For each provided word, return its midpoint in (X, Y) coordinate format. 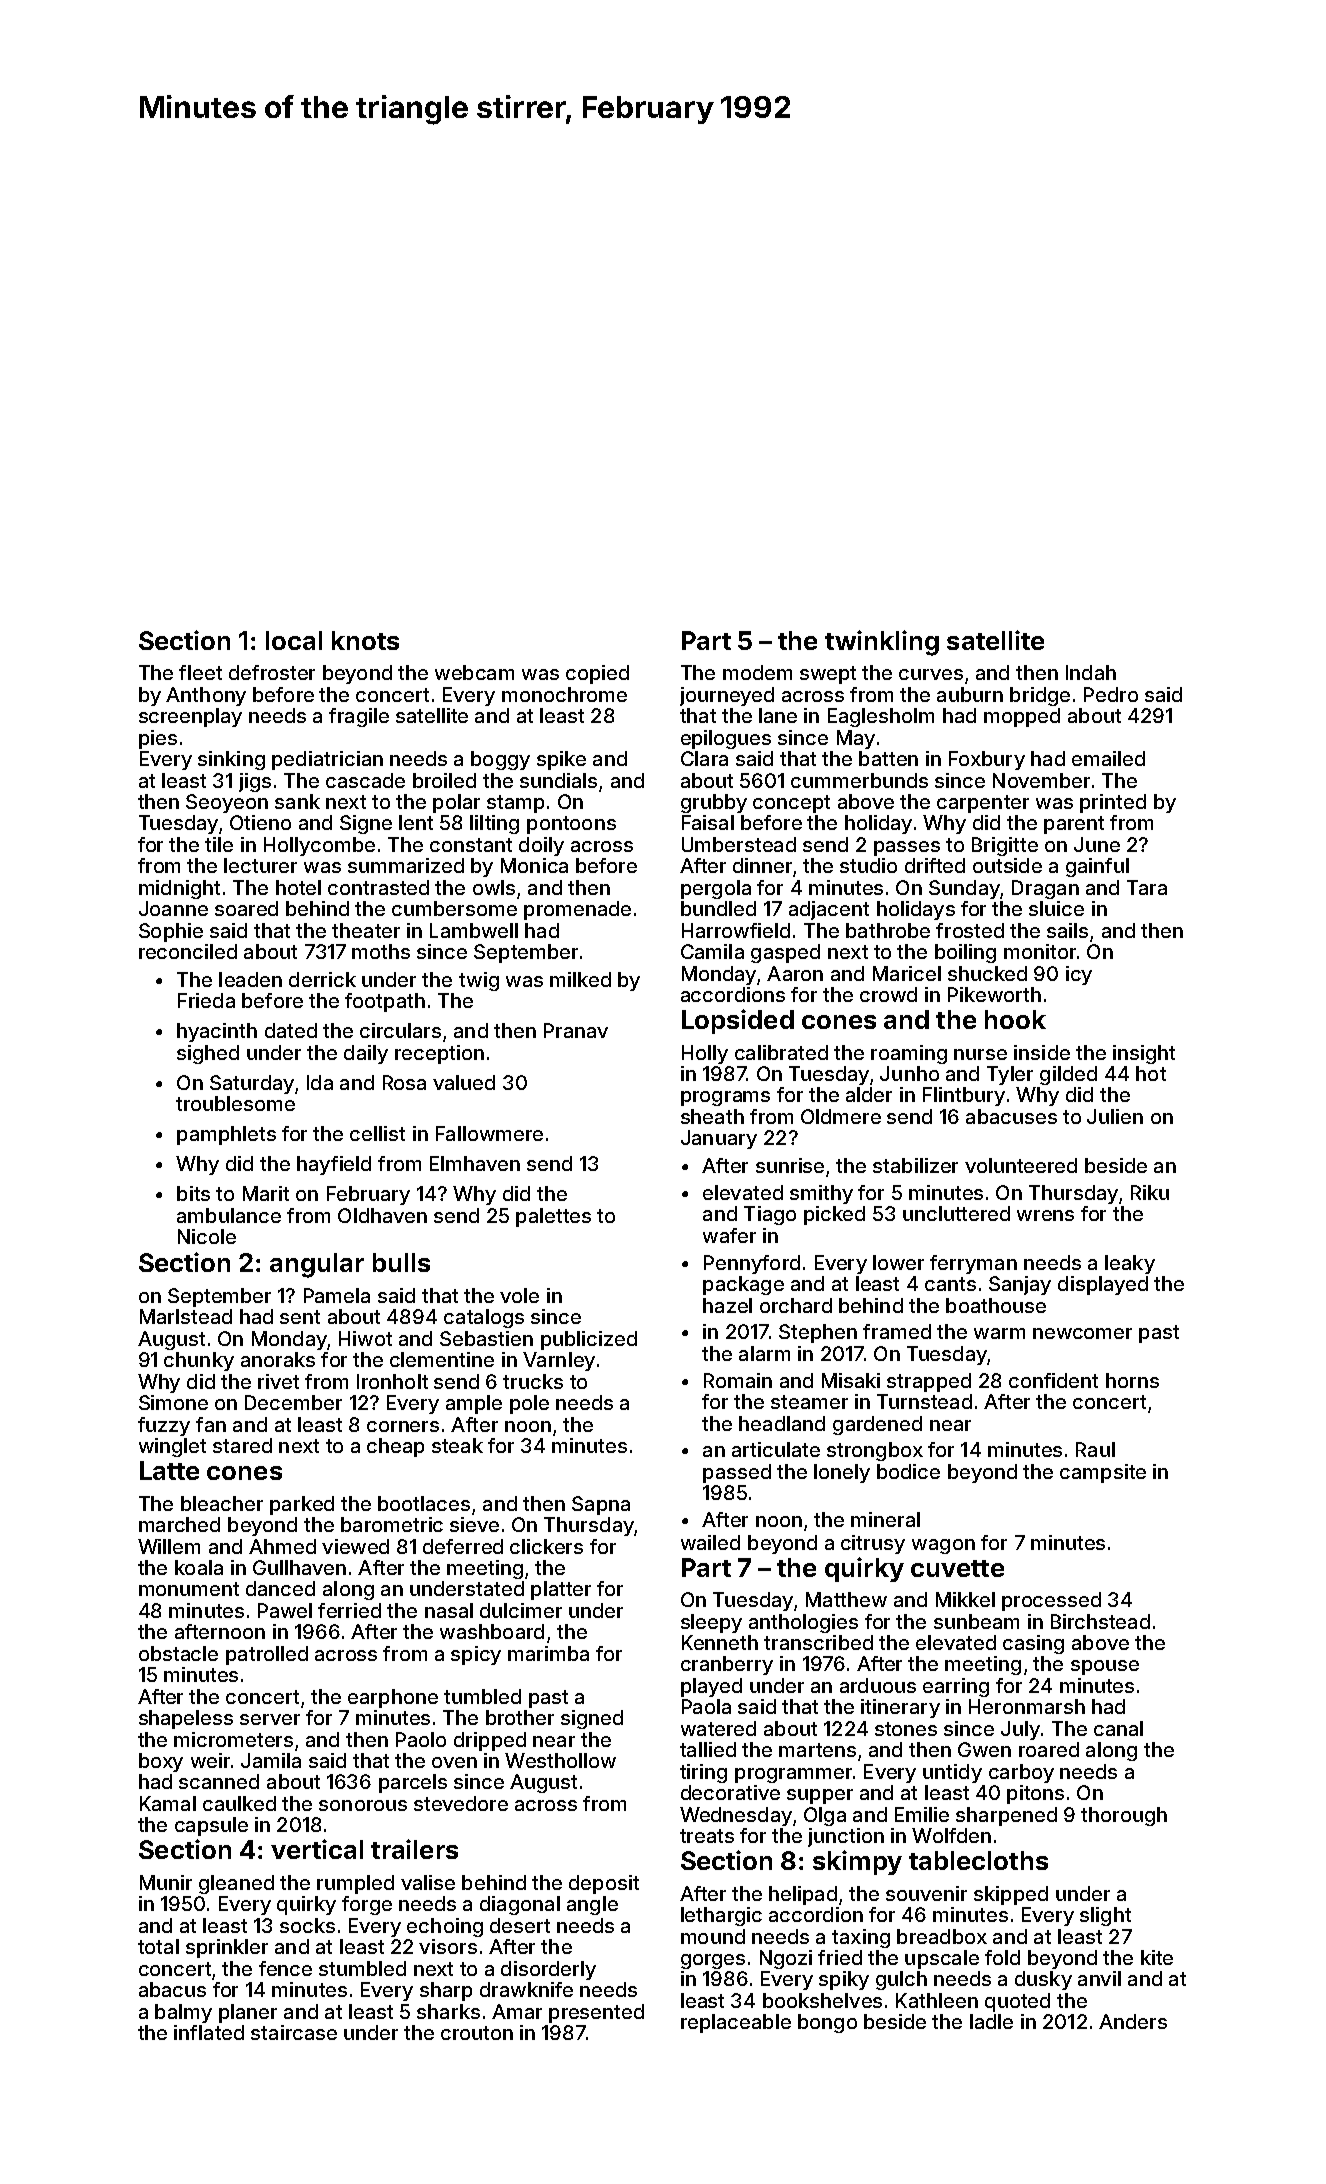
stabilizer (915, 1165)
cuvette (957, 1568)
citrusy (873, 1544)
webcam (474, 672)
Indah (1091, 672)
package (743, 1285)
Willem (169, 1546)
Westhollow (560, 1760)
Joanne (173, 908)
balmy (183, 2013)
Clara (704, 758)
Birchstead (1100, 1621)
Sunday (964, 889)
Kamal (168, 1803)
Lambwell (474, 930)
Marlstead (186, 1316)
